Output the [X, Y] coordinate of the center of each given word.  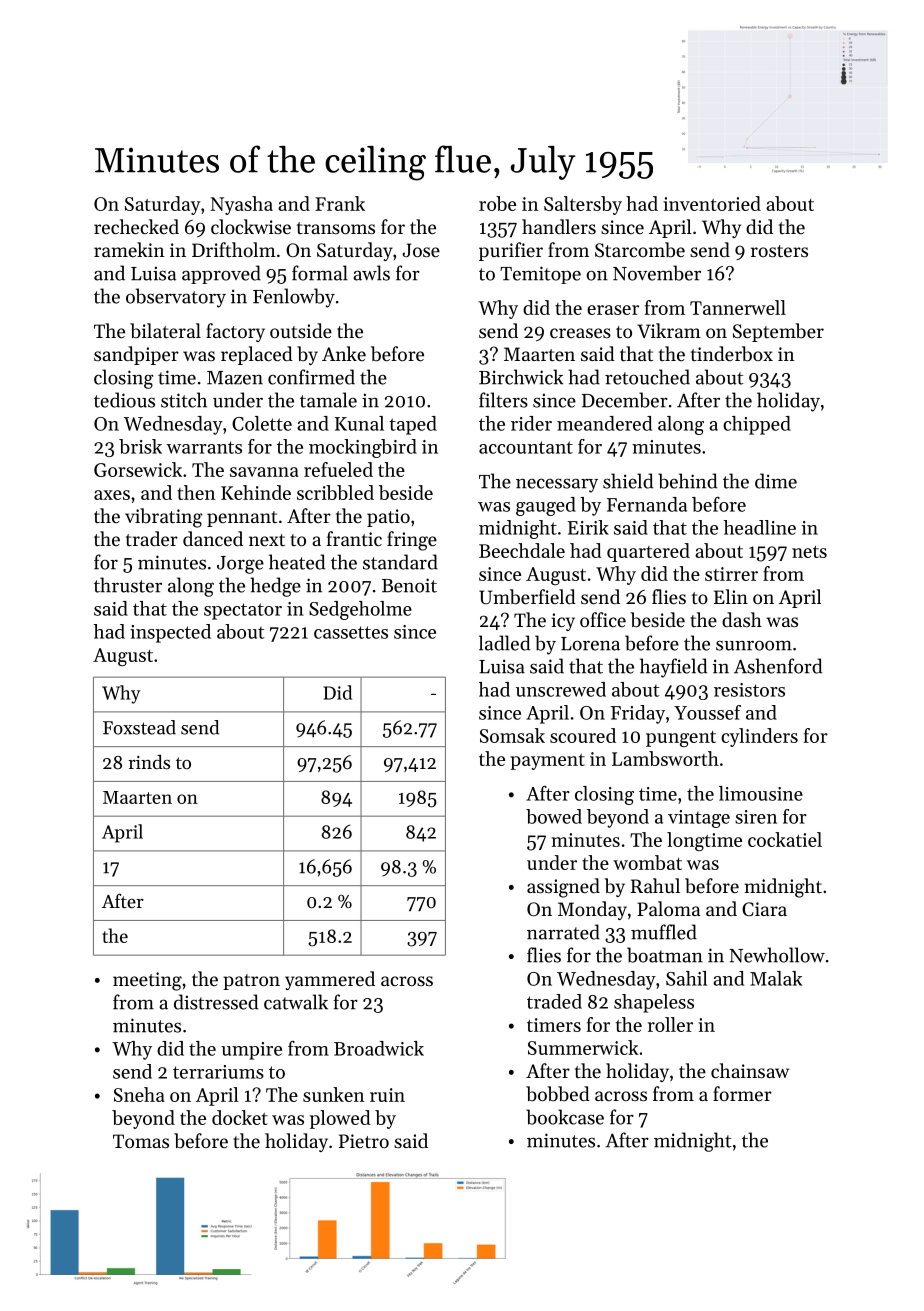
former [742, 1093]
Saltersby [583, 205]
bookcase [565, 1117]
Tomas [141, 1141]
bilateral [165, 330]
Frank [340, 203]
